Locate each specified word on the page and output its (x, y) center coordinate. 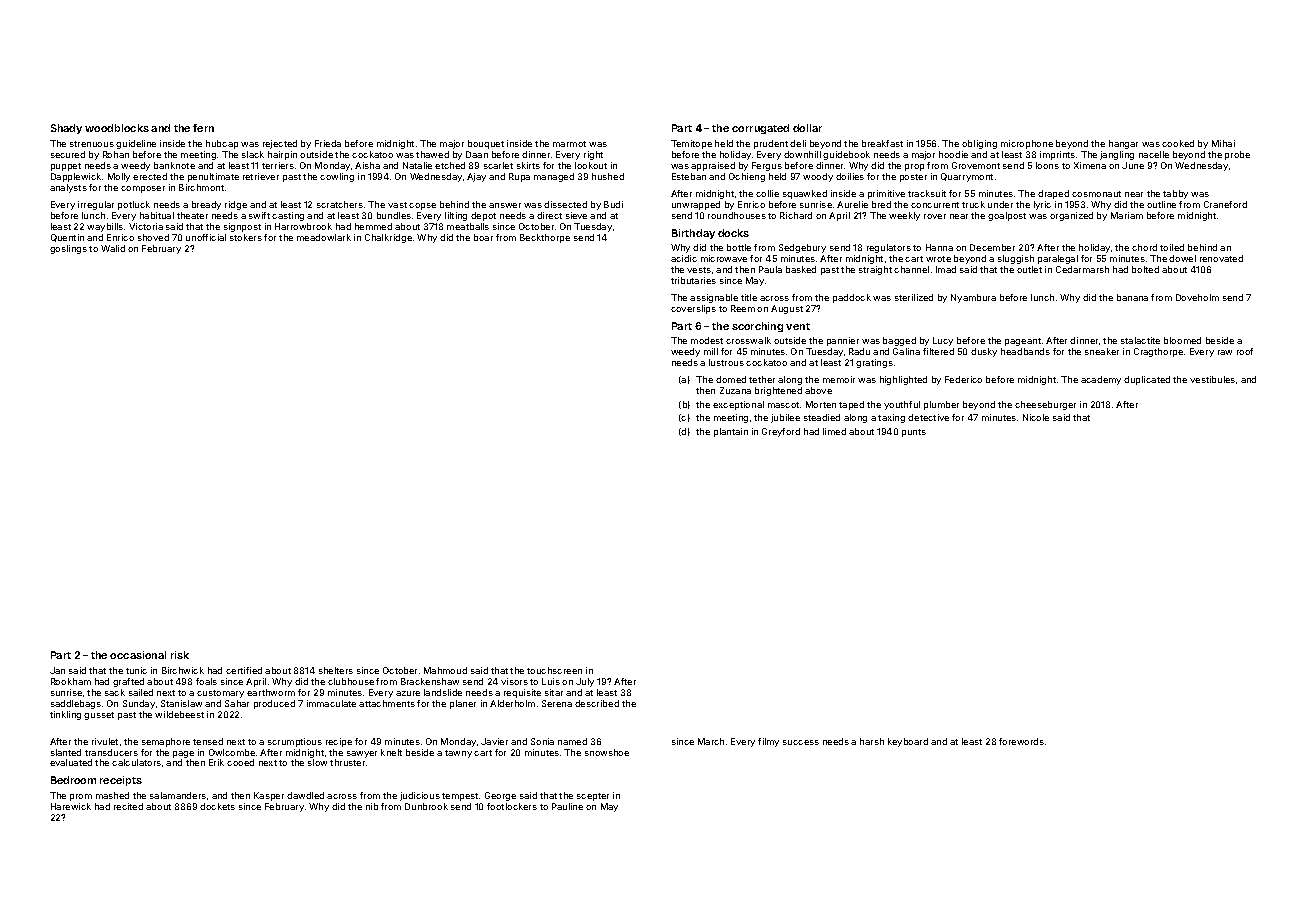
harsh (872, 741)
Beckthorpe (545, 238)
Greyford (781, 432)
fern (203, 128)
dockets (217, 806)
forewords (1021, 741)
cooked (1178, 143)
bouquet (486, 144)
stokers (246, 237)
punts (914, 433)
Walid (113, 248)
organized (1071, 216)
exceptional (738, 405)
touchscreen (554, 670)
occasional (138, 655)
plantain (731, 432)
